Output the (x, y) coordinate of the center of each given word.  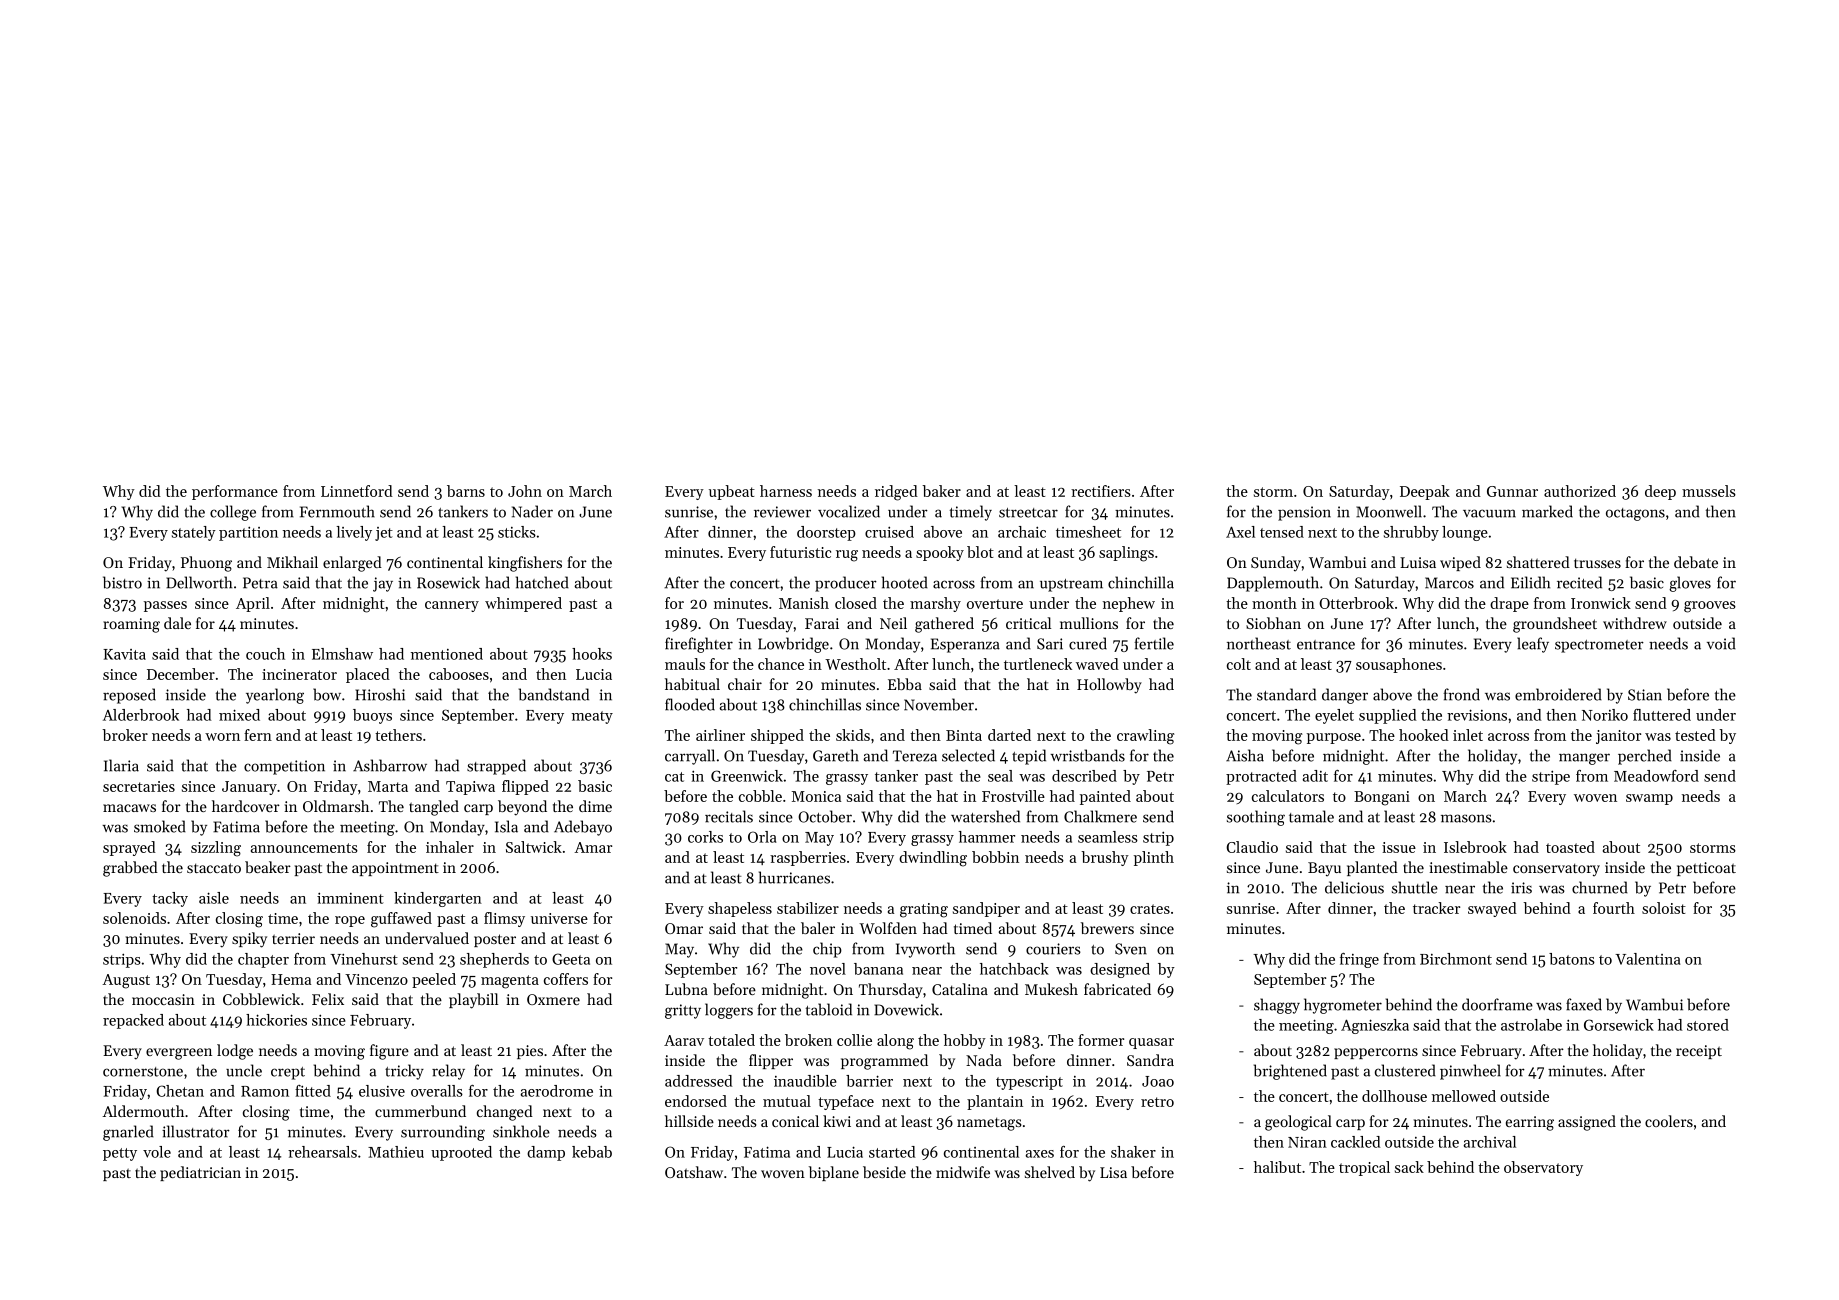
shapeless (740, 909)
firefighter (699, 645)
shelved (1050, 1172)
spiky (249, 940)
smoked (160, 826)
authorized (1580, 491)
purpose (1334, 738)
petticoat (1706, 869)
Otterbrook (1356, 603)
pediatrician (200, 1173)
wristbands (1087, 755)
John (525, 491)
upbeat (732, 492)
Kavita (124, 654)
